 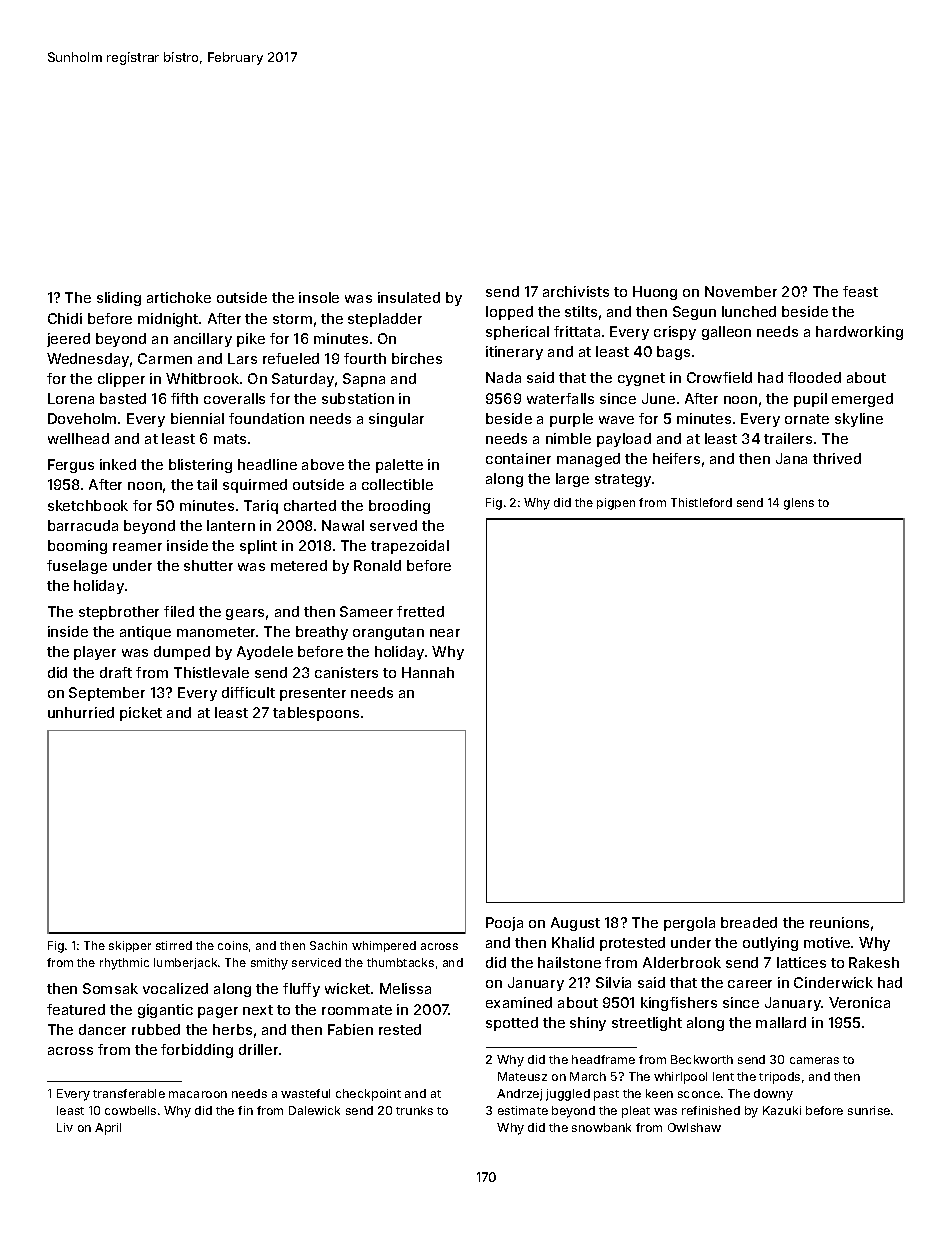 What do you see at coordinates (319, 297) in the screenshot?
I see `insole` at bounding box center [319, 297].
